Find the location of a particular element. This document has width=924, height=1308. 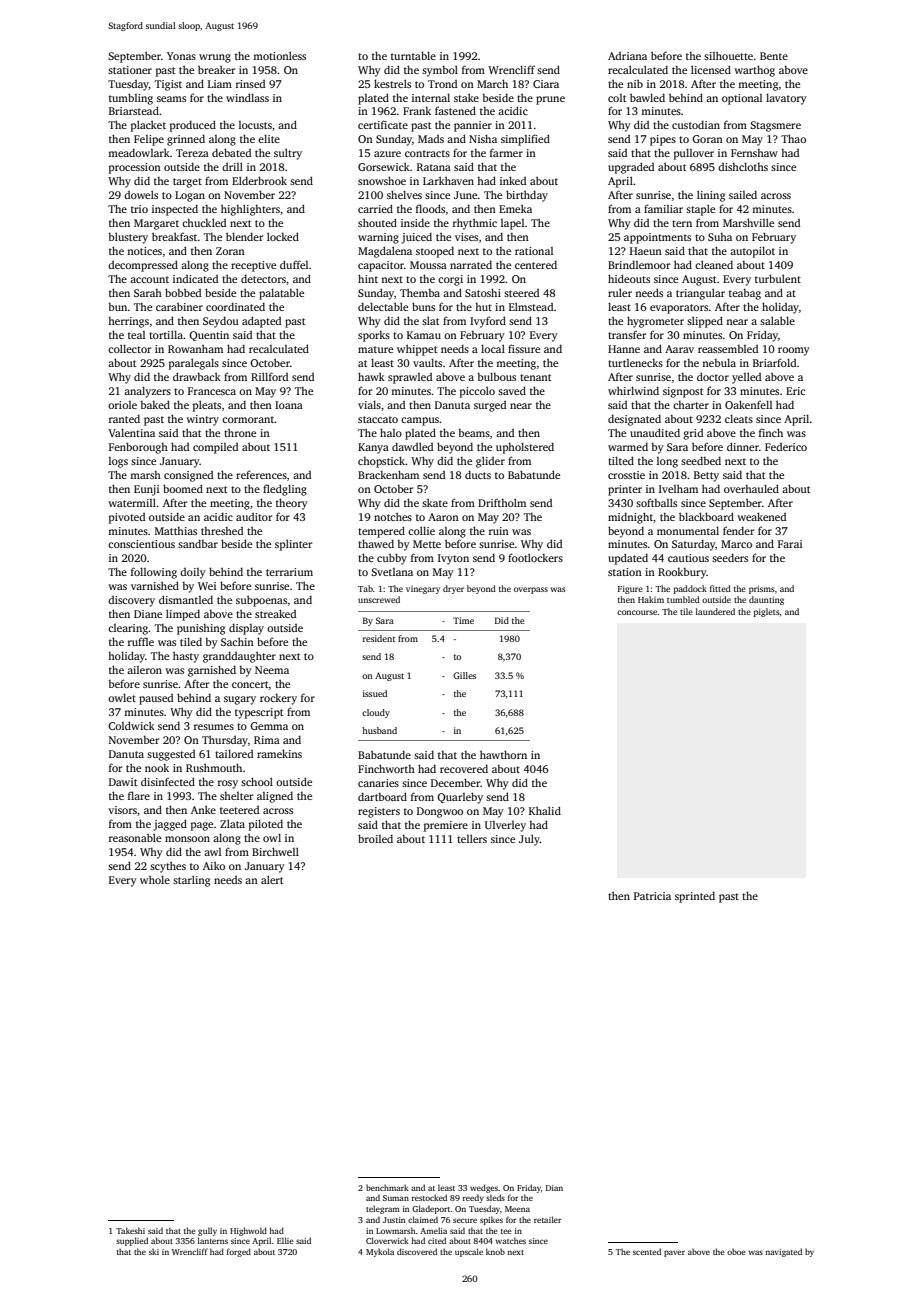

Yonas is located at coordinates (181, 56).
